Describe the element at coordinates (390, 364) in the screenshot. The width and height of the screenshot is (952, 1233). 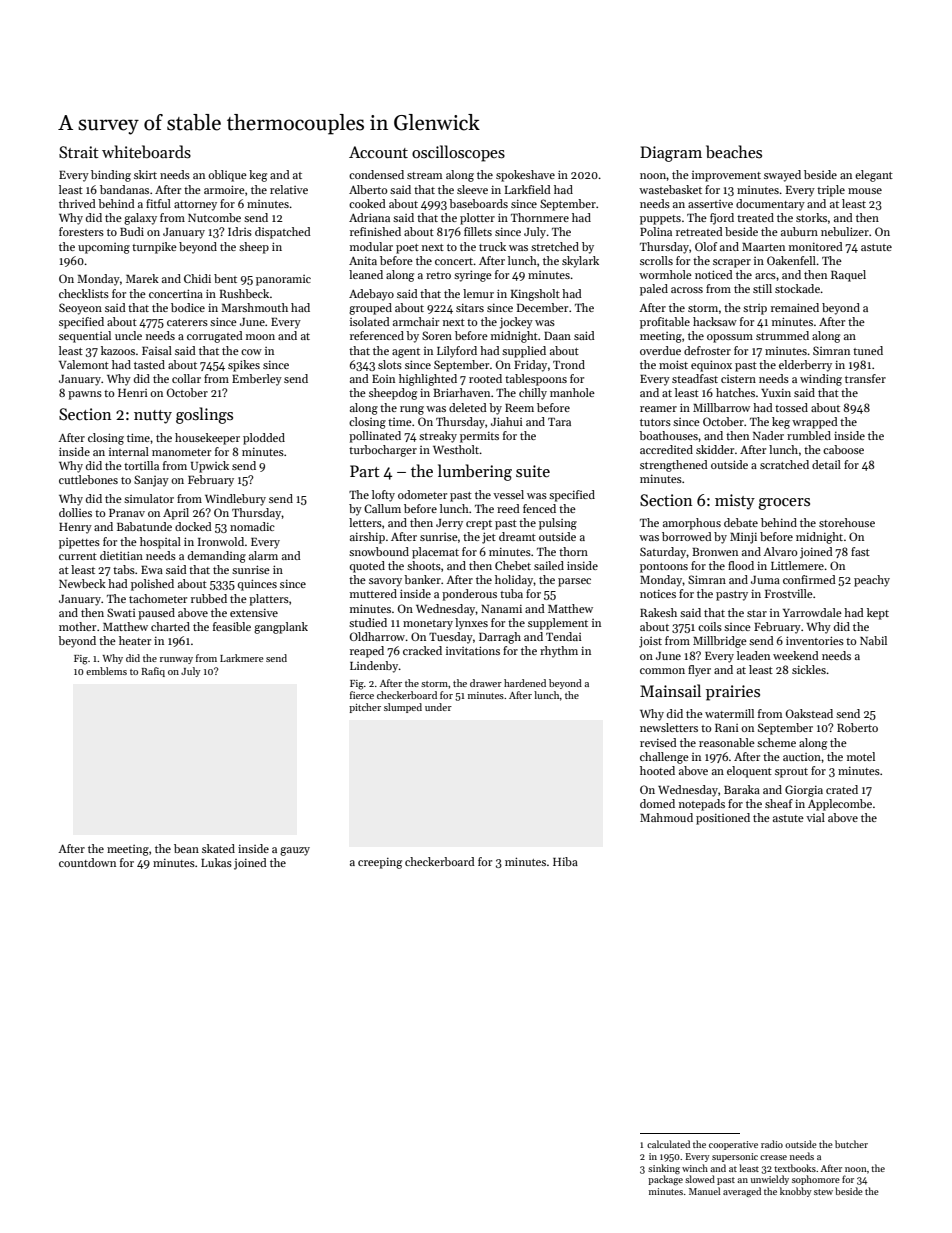
I see `slots` at that location.
